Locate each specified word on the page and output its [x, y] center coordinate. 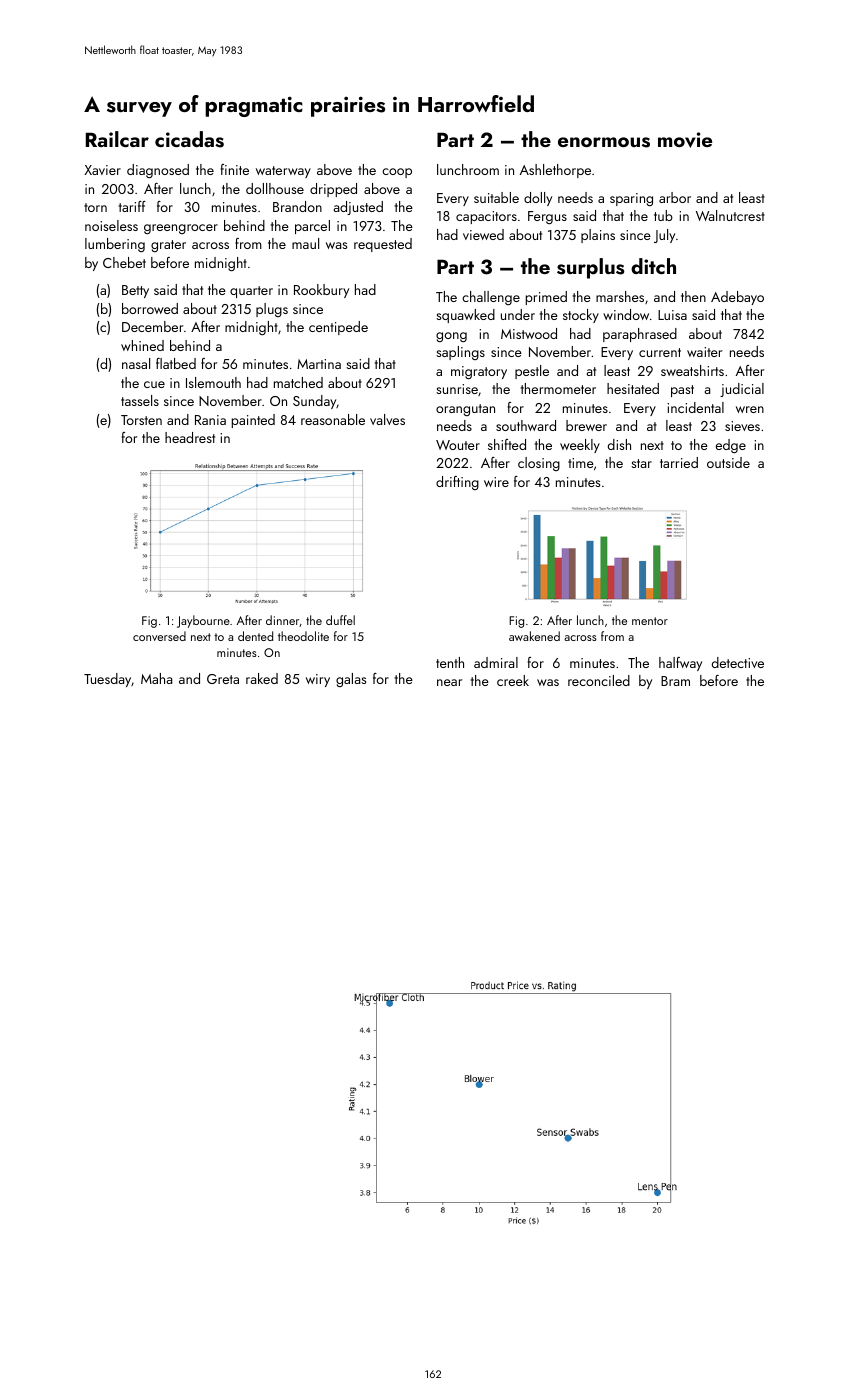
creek [513, 680]
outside [728, 462]
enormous [604, 142]
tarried [679, 462]
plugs [272, 310]
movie [685, 140]
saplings [460, 353]
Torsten [141, 420]
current [660, 352]
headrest [190, 437]
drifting [457, 483]
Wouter [458, 445]
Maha [156, 678]
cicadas [189, 139]
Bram [675, 681]
